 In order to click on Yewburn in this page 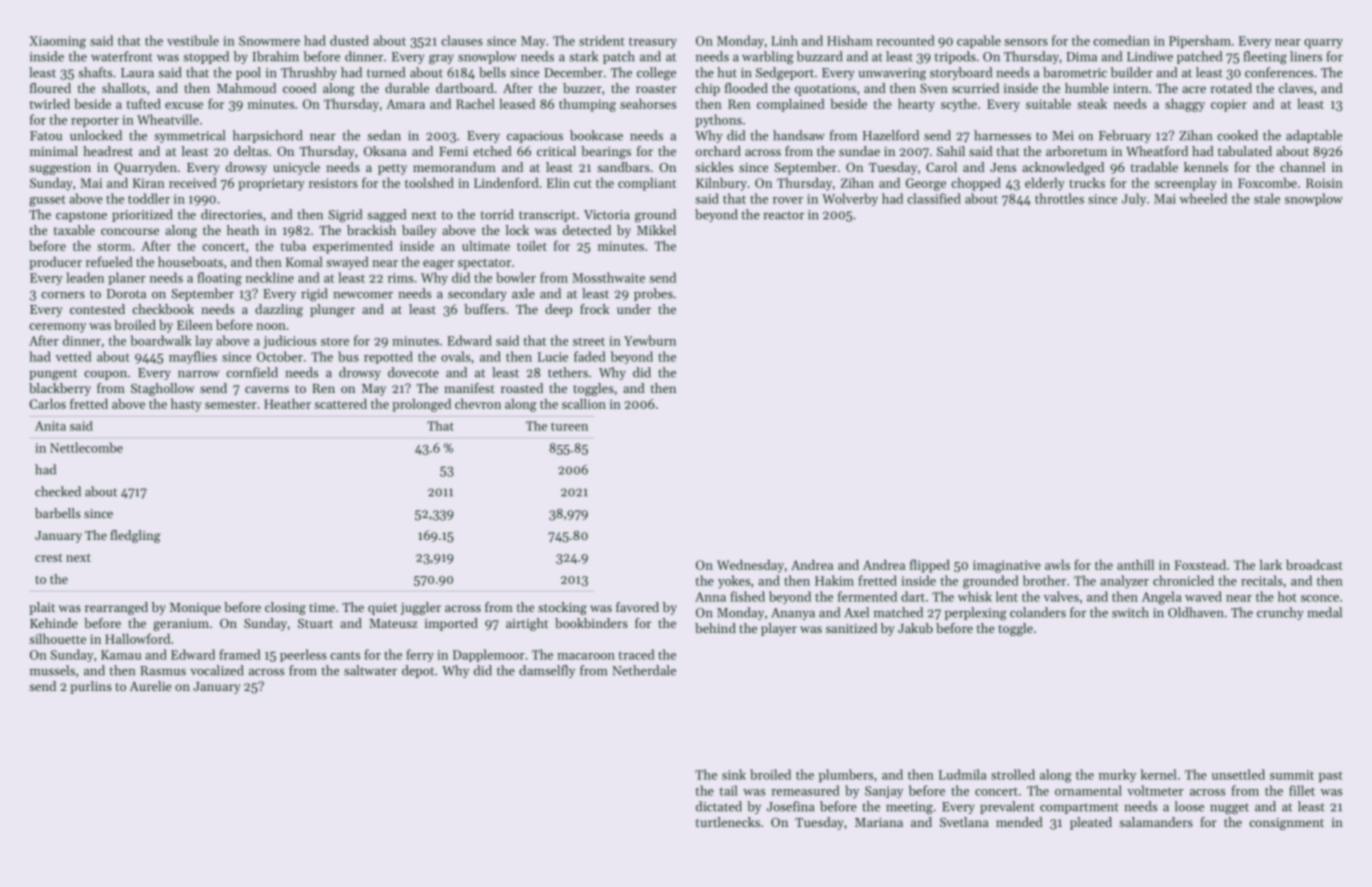, I will do `click(650, 340)`.
